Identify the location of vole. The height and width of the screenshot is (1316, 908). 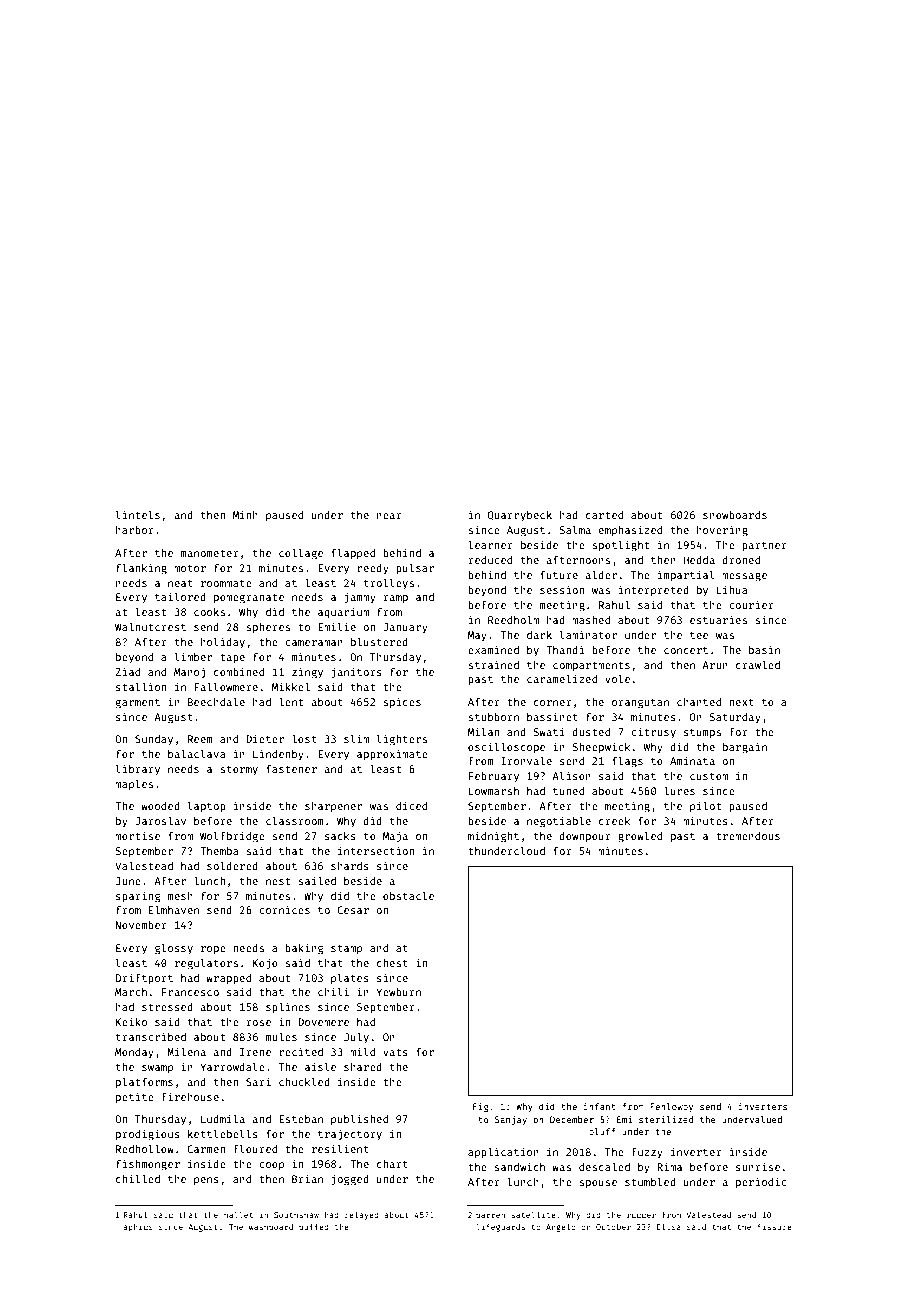
(617, 678).
